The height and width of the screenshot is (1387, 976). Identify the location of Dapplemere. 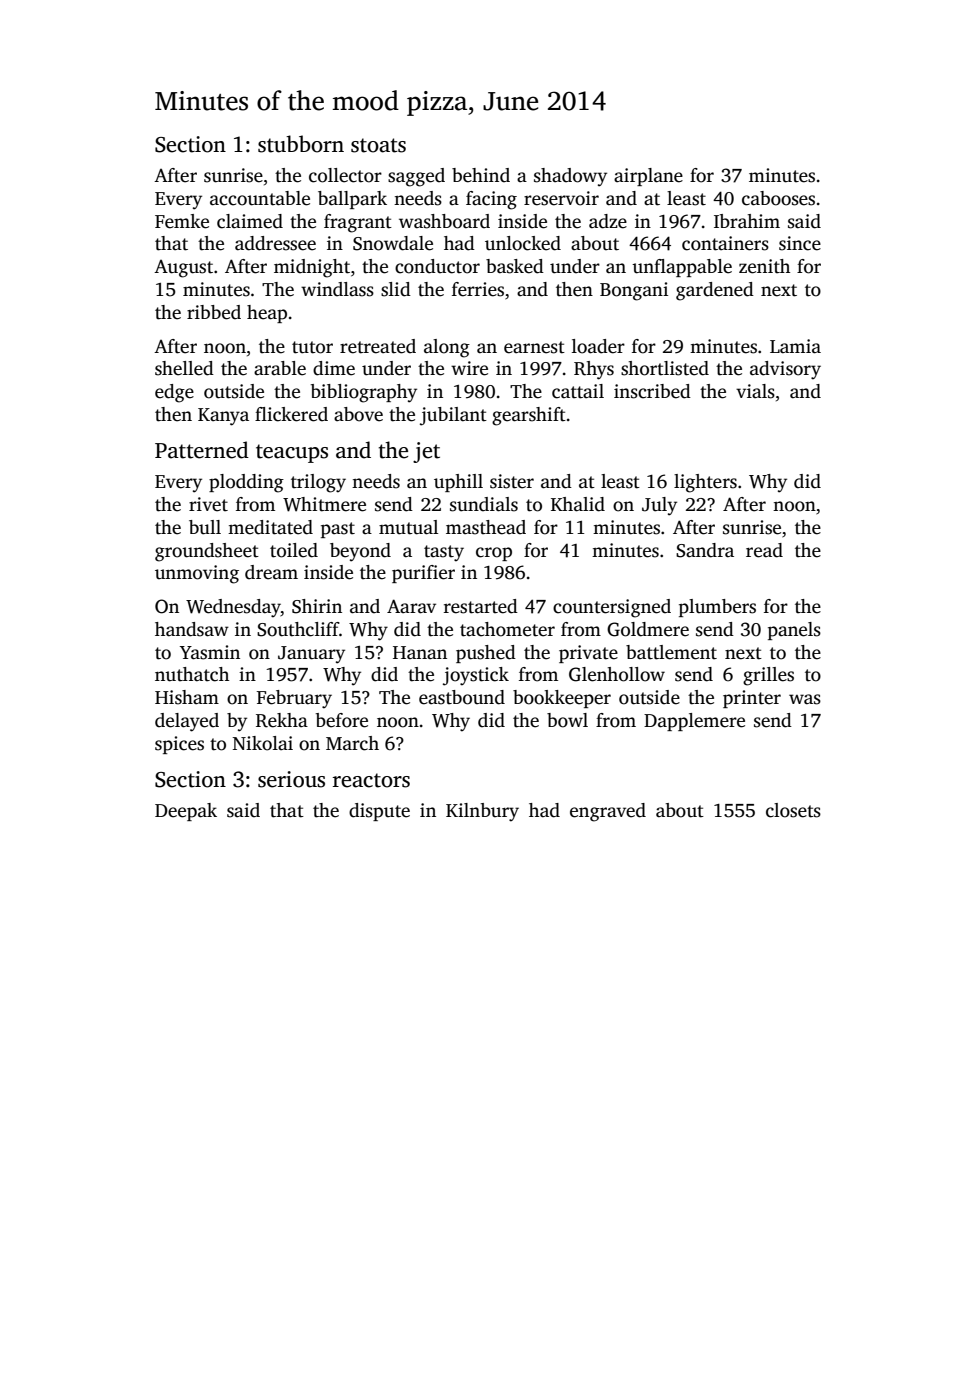
(694, 722).
